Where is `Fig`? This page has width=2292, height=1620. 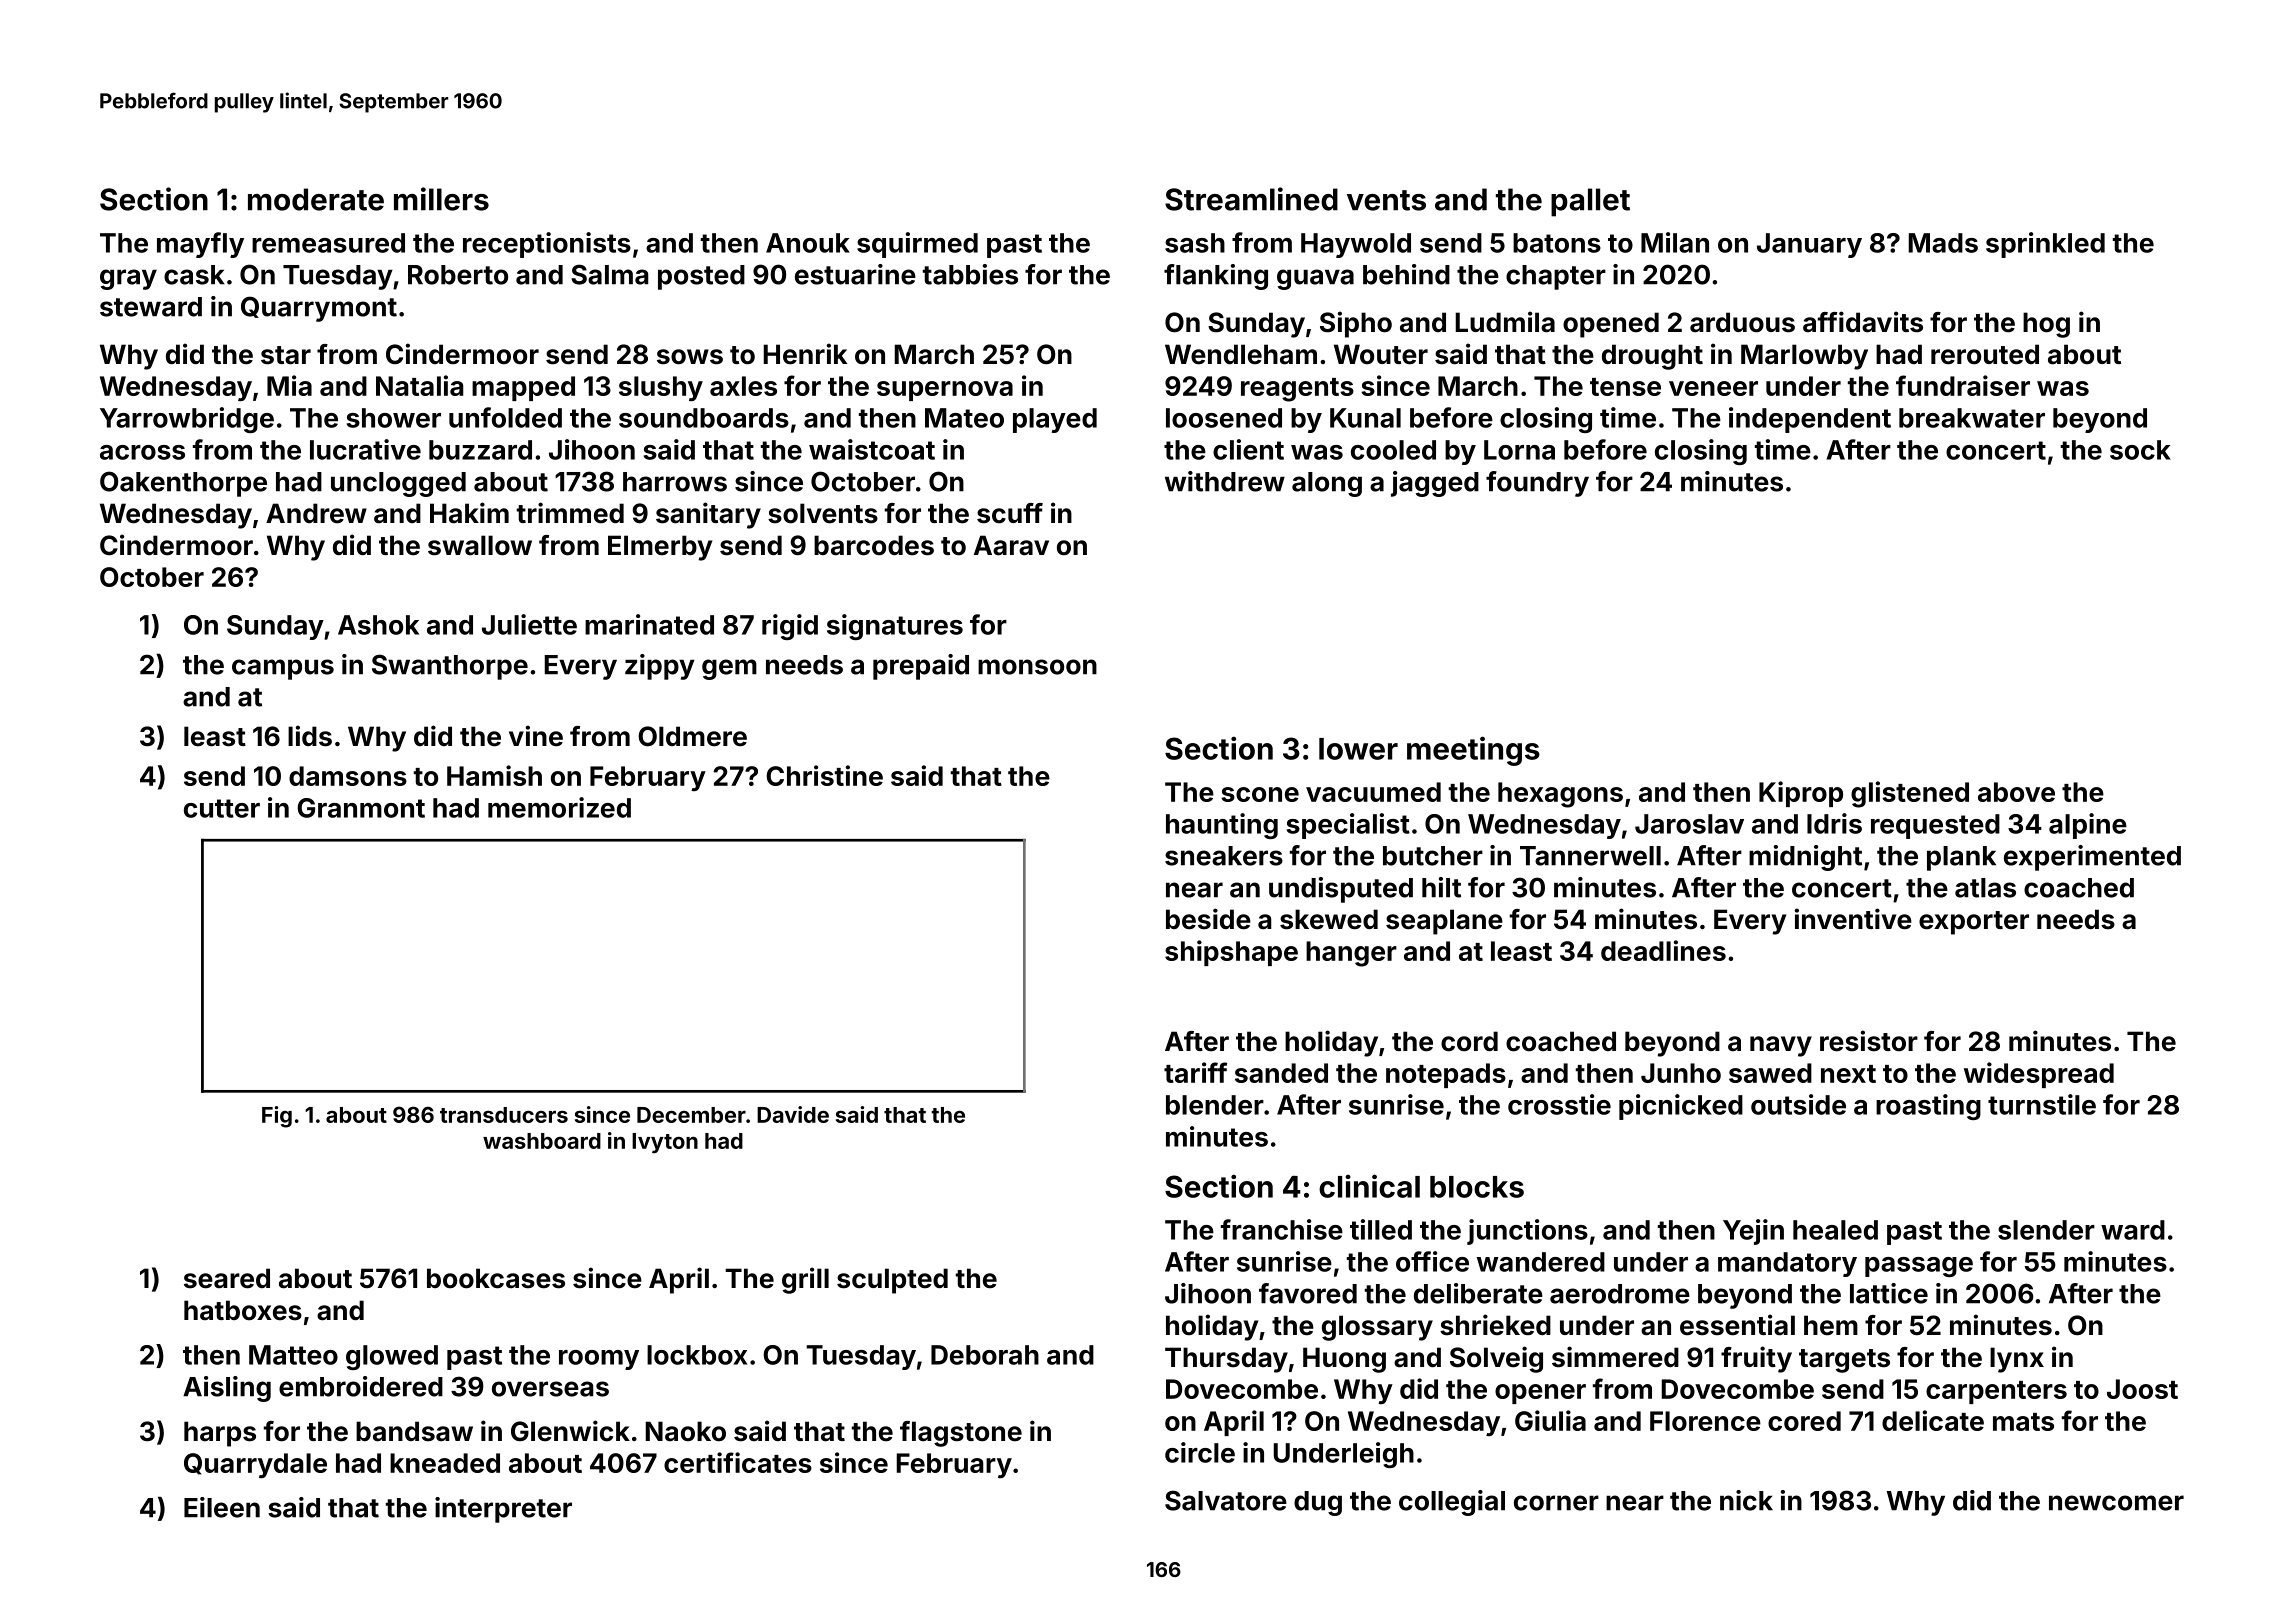
Fig is located at coordinates (277, 1117).
